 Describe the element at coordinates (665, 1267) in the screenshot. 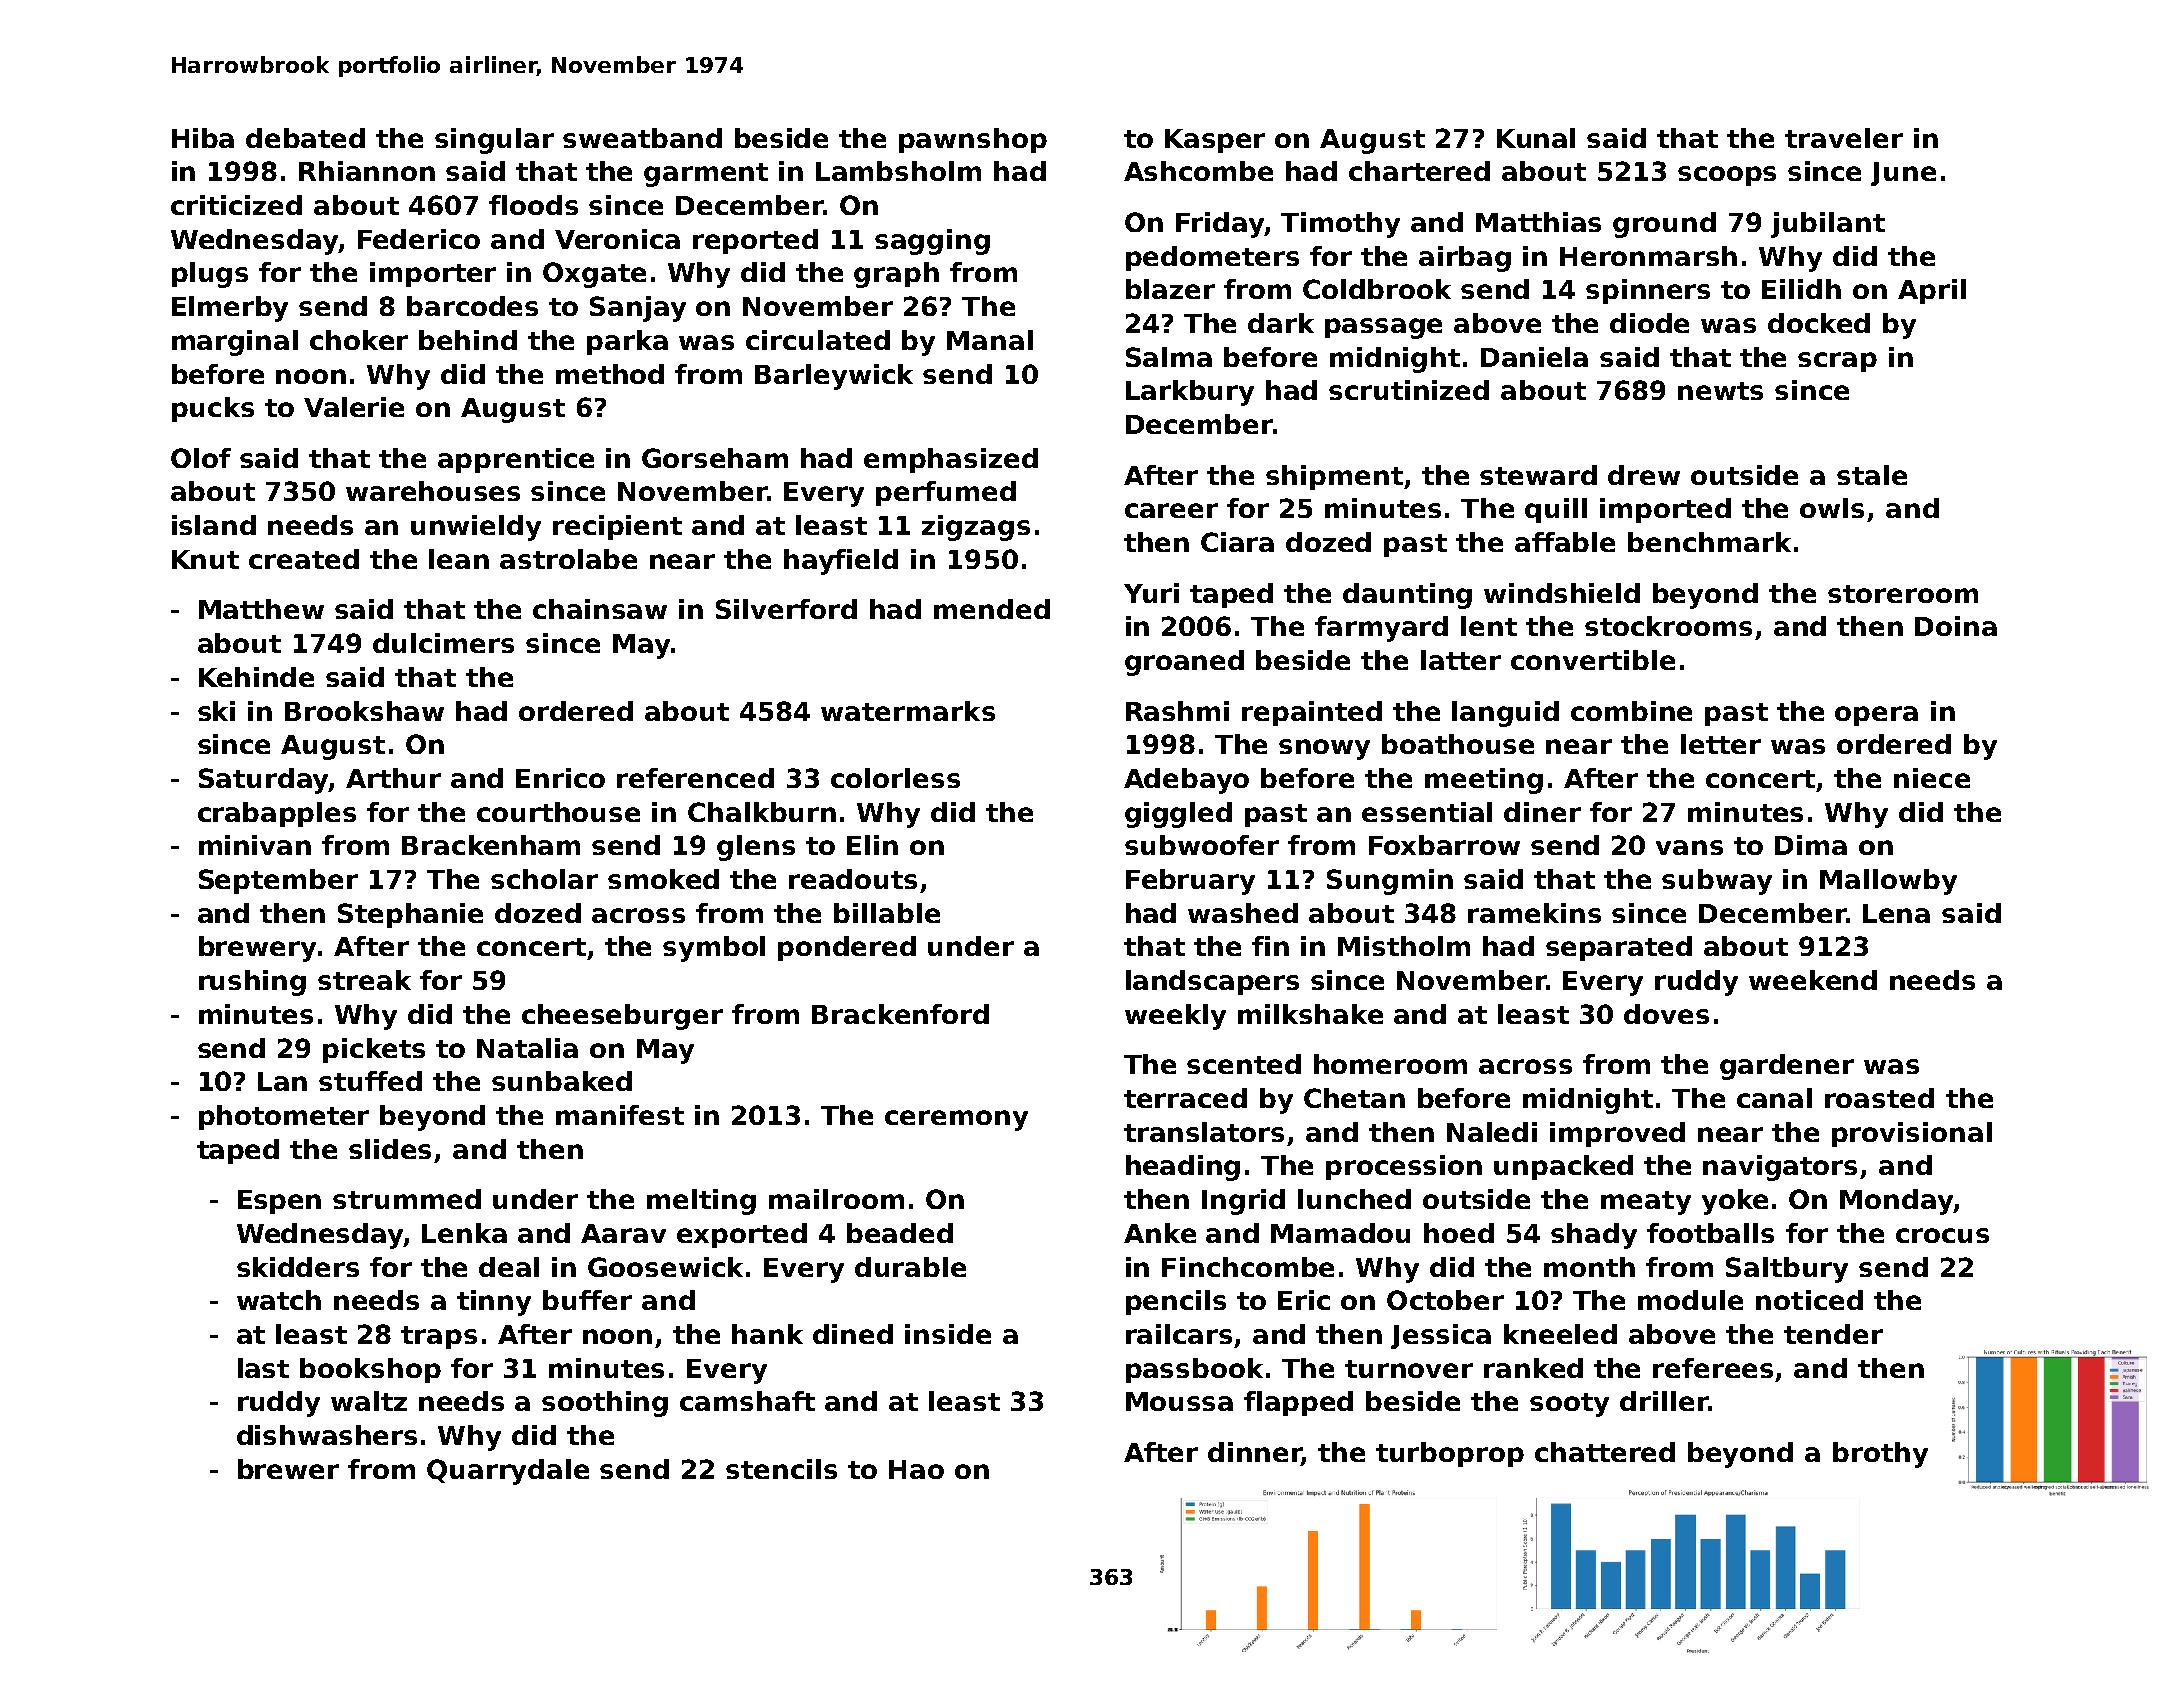

I see `Goosewick` at that location.
